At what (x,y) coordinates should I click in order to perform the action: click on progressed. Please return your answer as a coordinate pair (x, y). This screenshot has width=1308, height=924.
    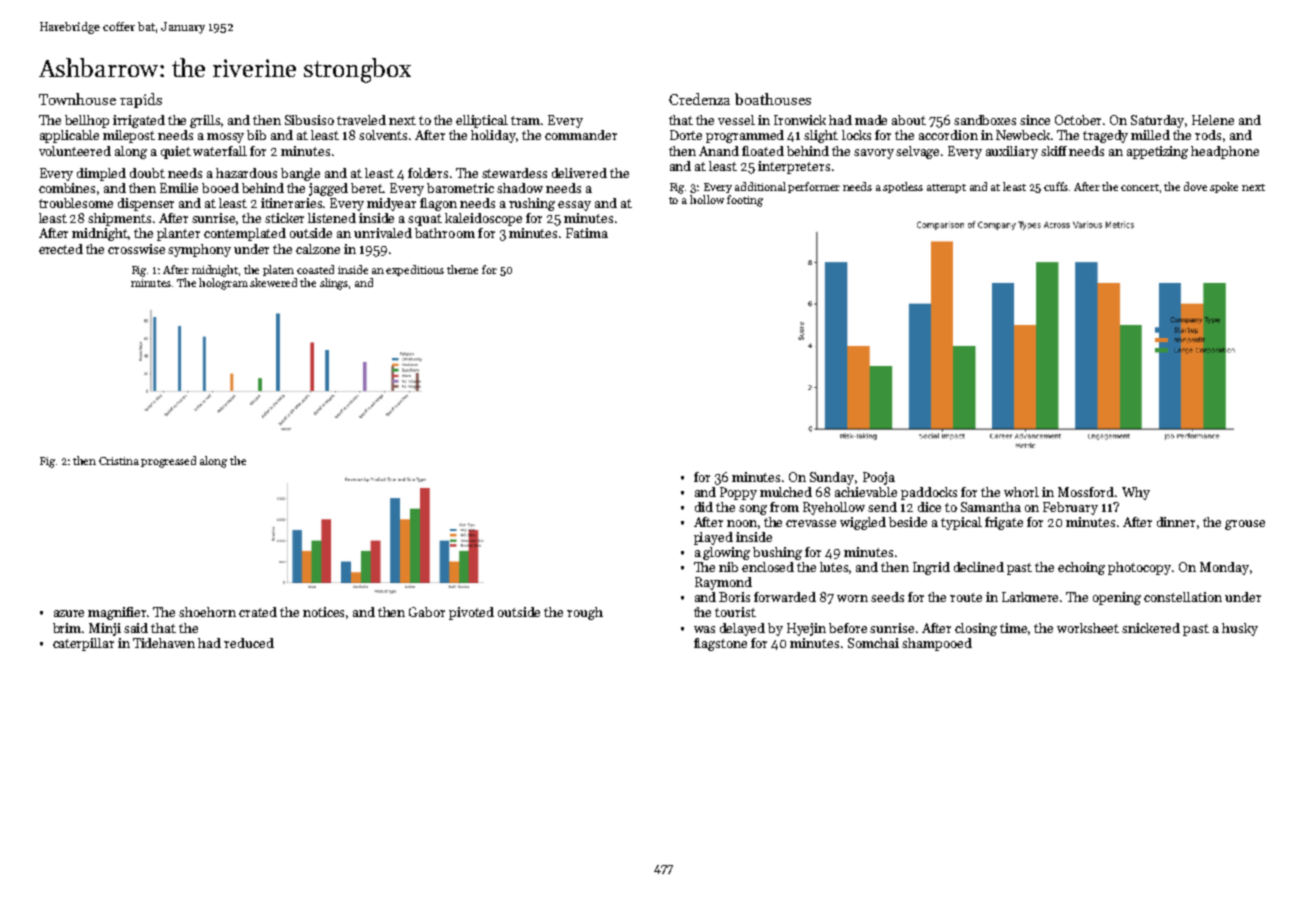
    Looking at the image, I should click on (168, 462).
